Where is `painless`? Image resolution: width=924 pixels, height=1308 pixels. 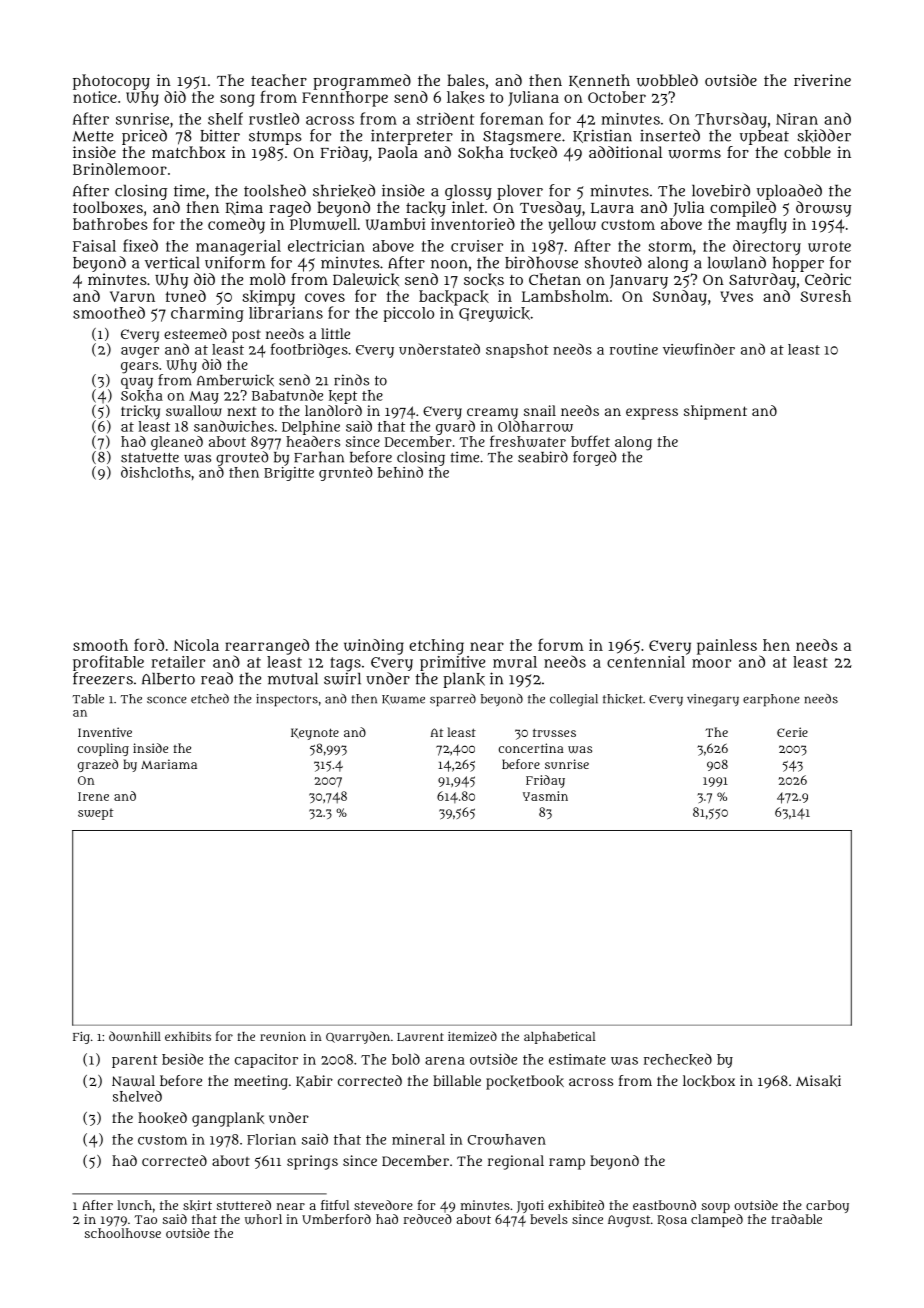 painless is located at coordinates (727, 647).
